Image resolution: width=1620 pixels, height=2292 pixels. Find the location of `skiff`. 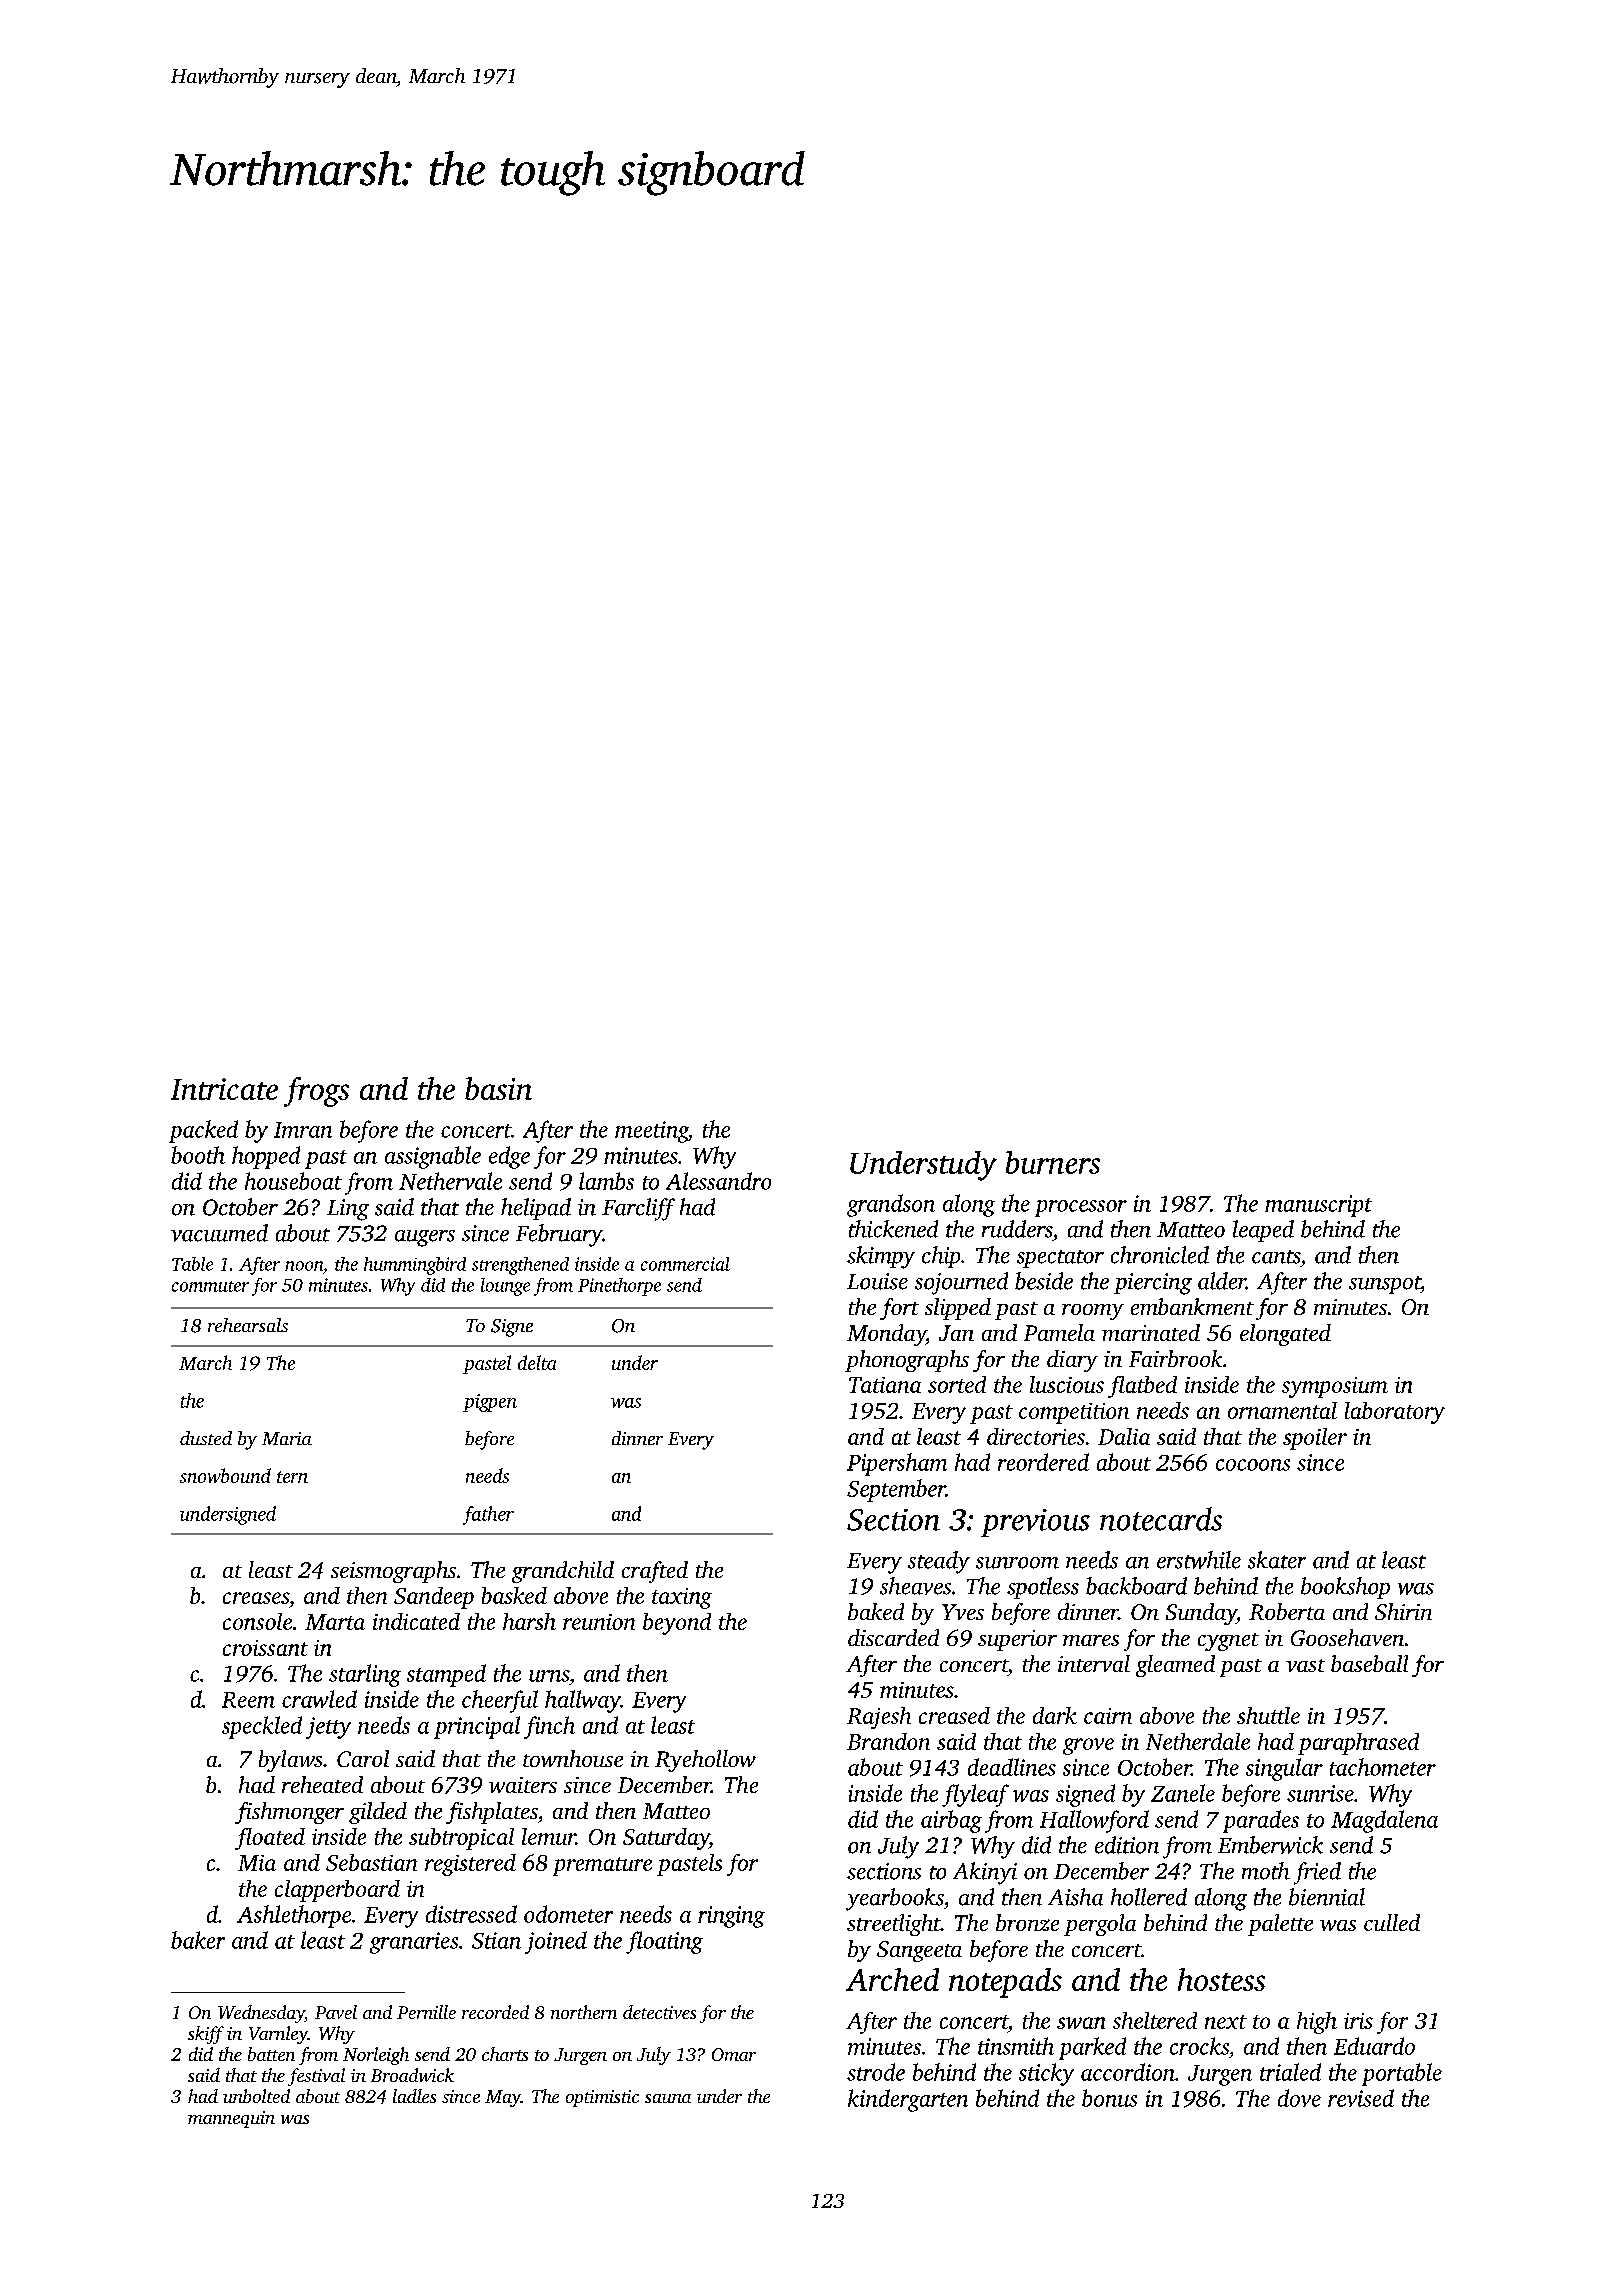

skiff is located at coordinates (206, 2035).
